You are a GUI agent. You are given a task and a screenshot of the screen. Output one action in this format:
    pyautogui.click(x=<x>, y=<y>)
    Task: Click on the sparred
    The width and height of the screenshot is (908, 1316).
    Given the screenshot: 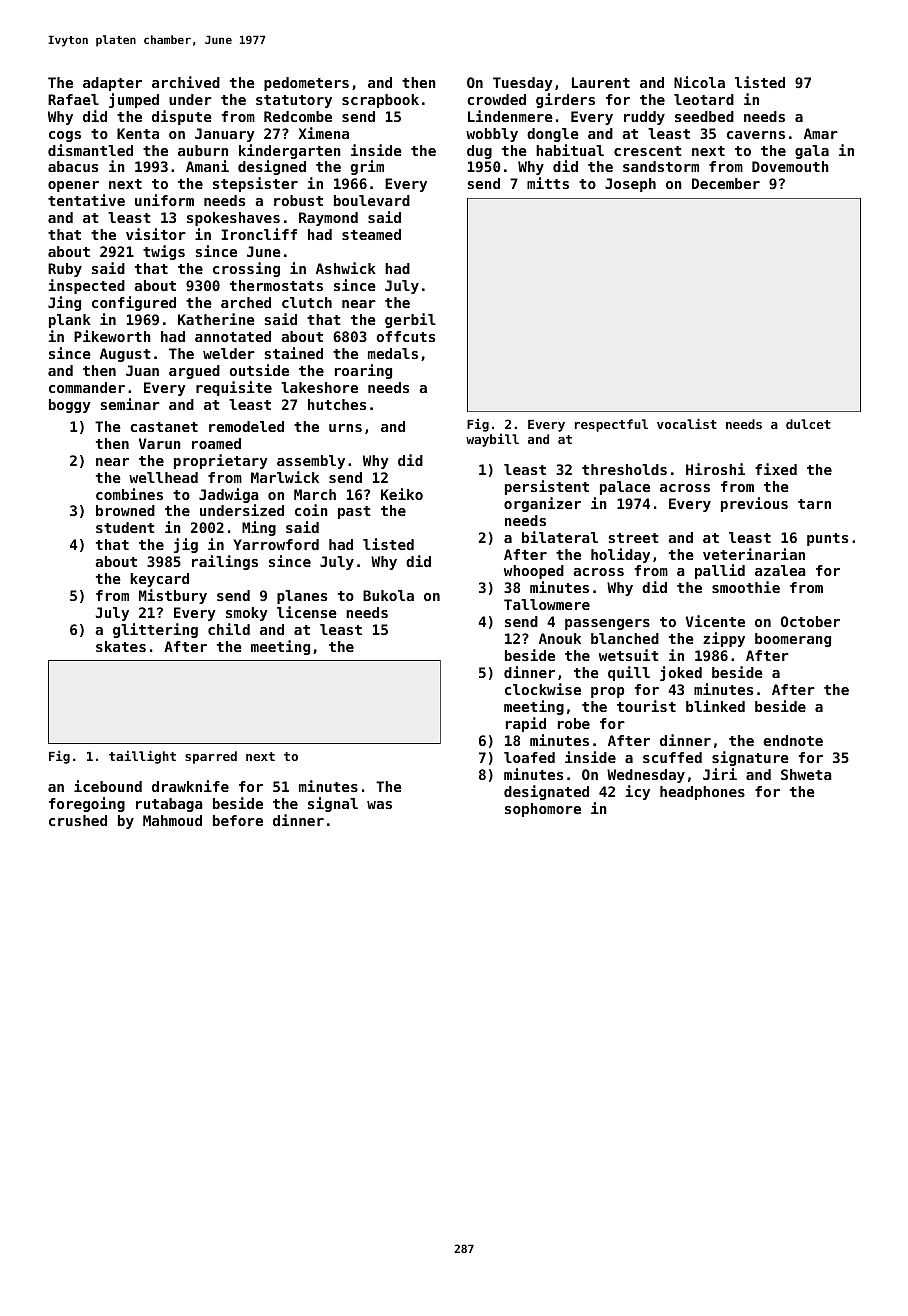 What is the action you would take?
    pyautogui.click(x=211, y=757)
